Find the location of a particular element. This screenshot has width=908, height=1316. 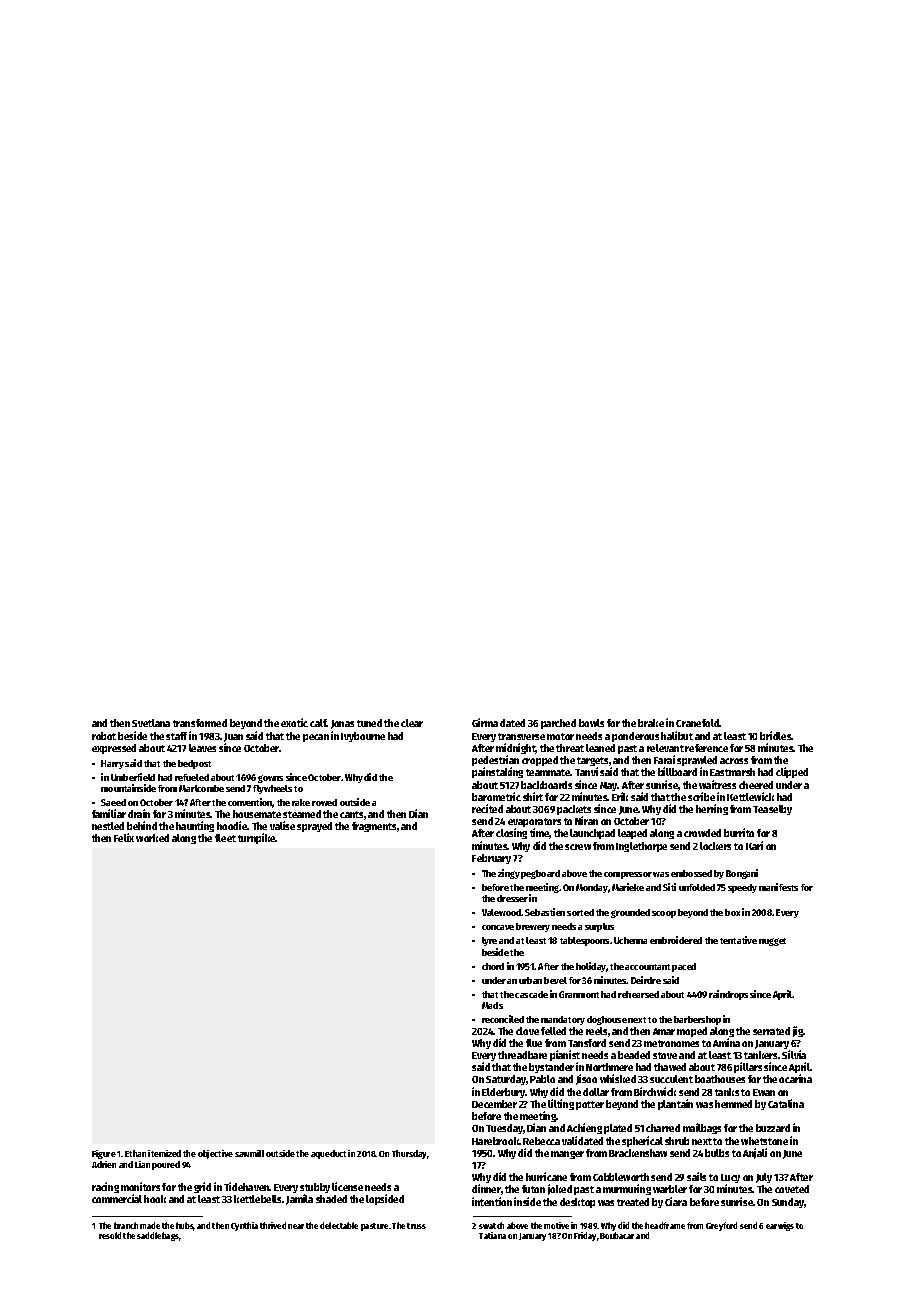

Silvia is located at coordinates (794, 1054).
